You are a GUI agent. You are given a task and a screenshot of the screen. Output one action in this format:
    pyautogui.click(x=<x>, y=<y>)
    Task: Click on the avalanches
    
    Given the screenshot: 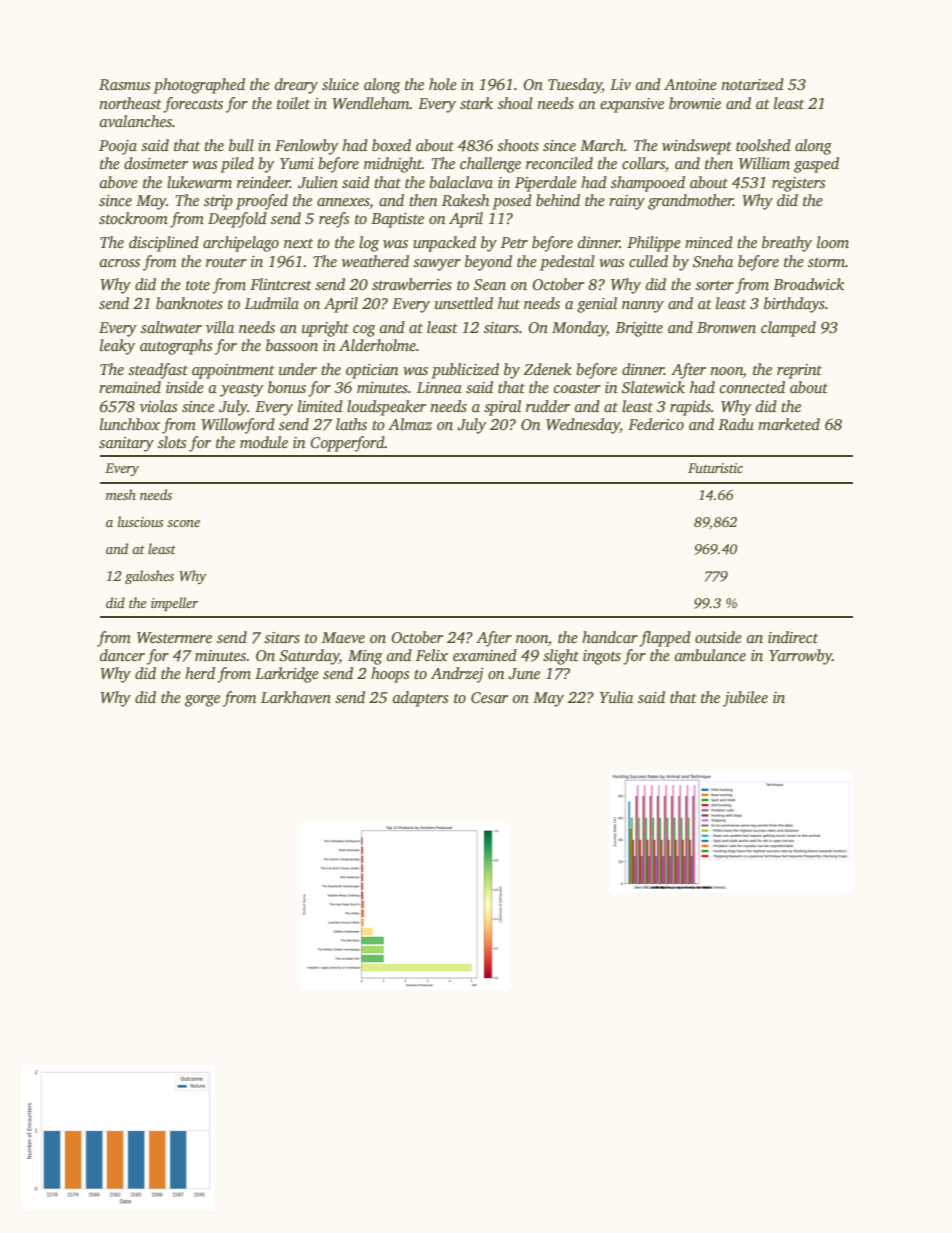 What is the action you would take?
    pyautogui.click(x=136, y=121)
